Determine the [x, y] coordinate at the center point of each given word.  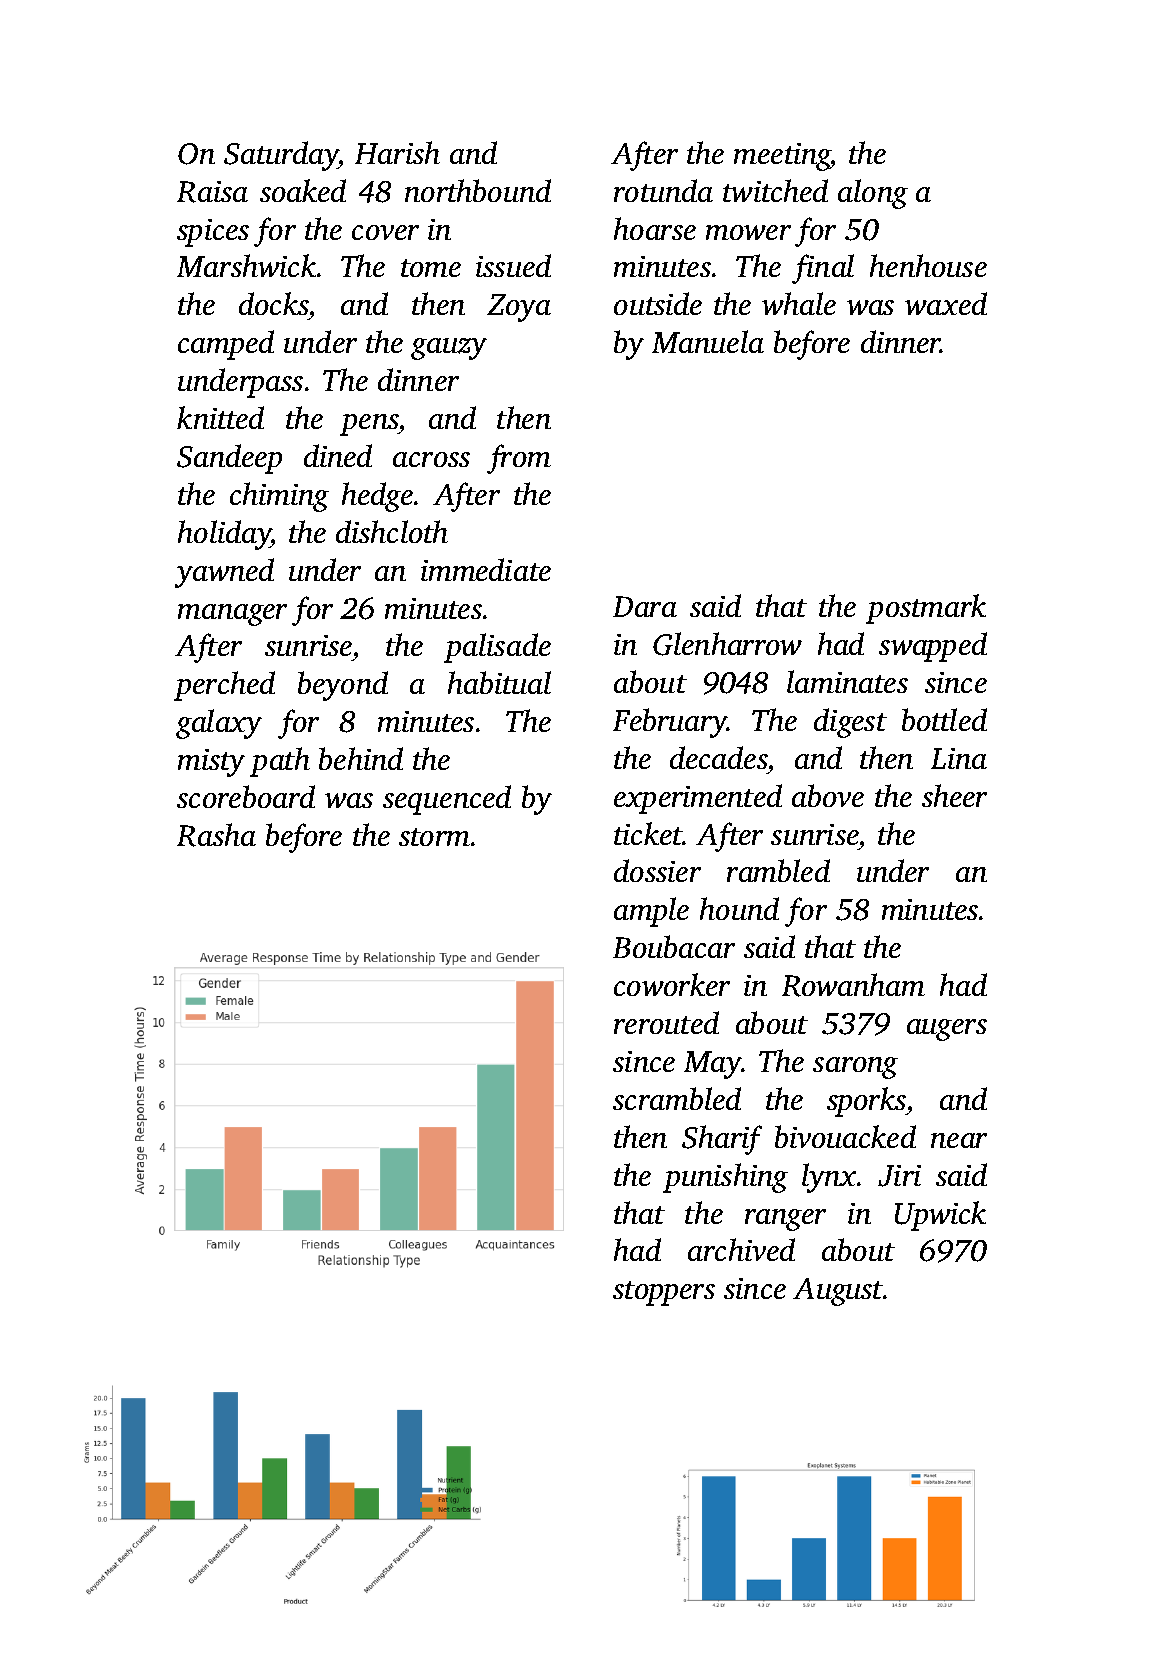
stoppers [664, 1293]
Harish [397, 152]
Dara [645, 606]
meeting [782, 157]
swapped [933, 647]
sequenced [447, 800]
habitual [499, 682]
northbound [478, 190]
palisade [497, 648]
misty [211, 763]
